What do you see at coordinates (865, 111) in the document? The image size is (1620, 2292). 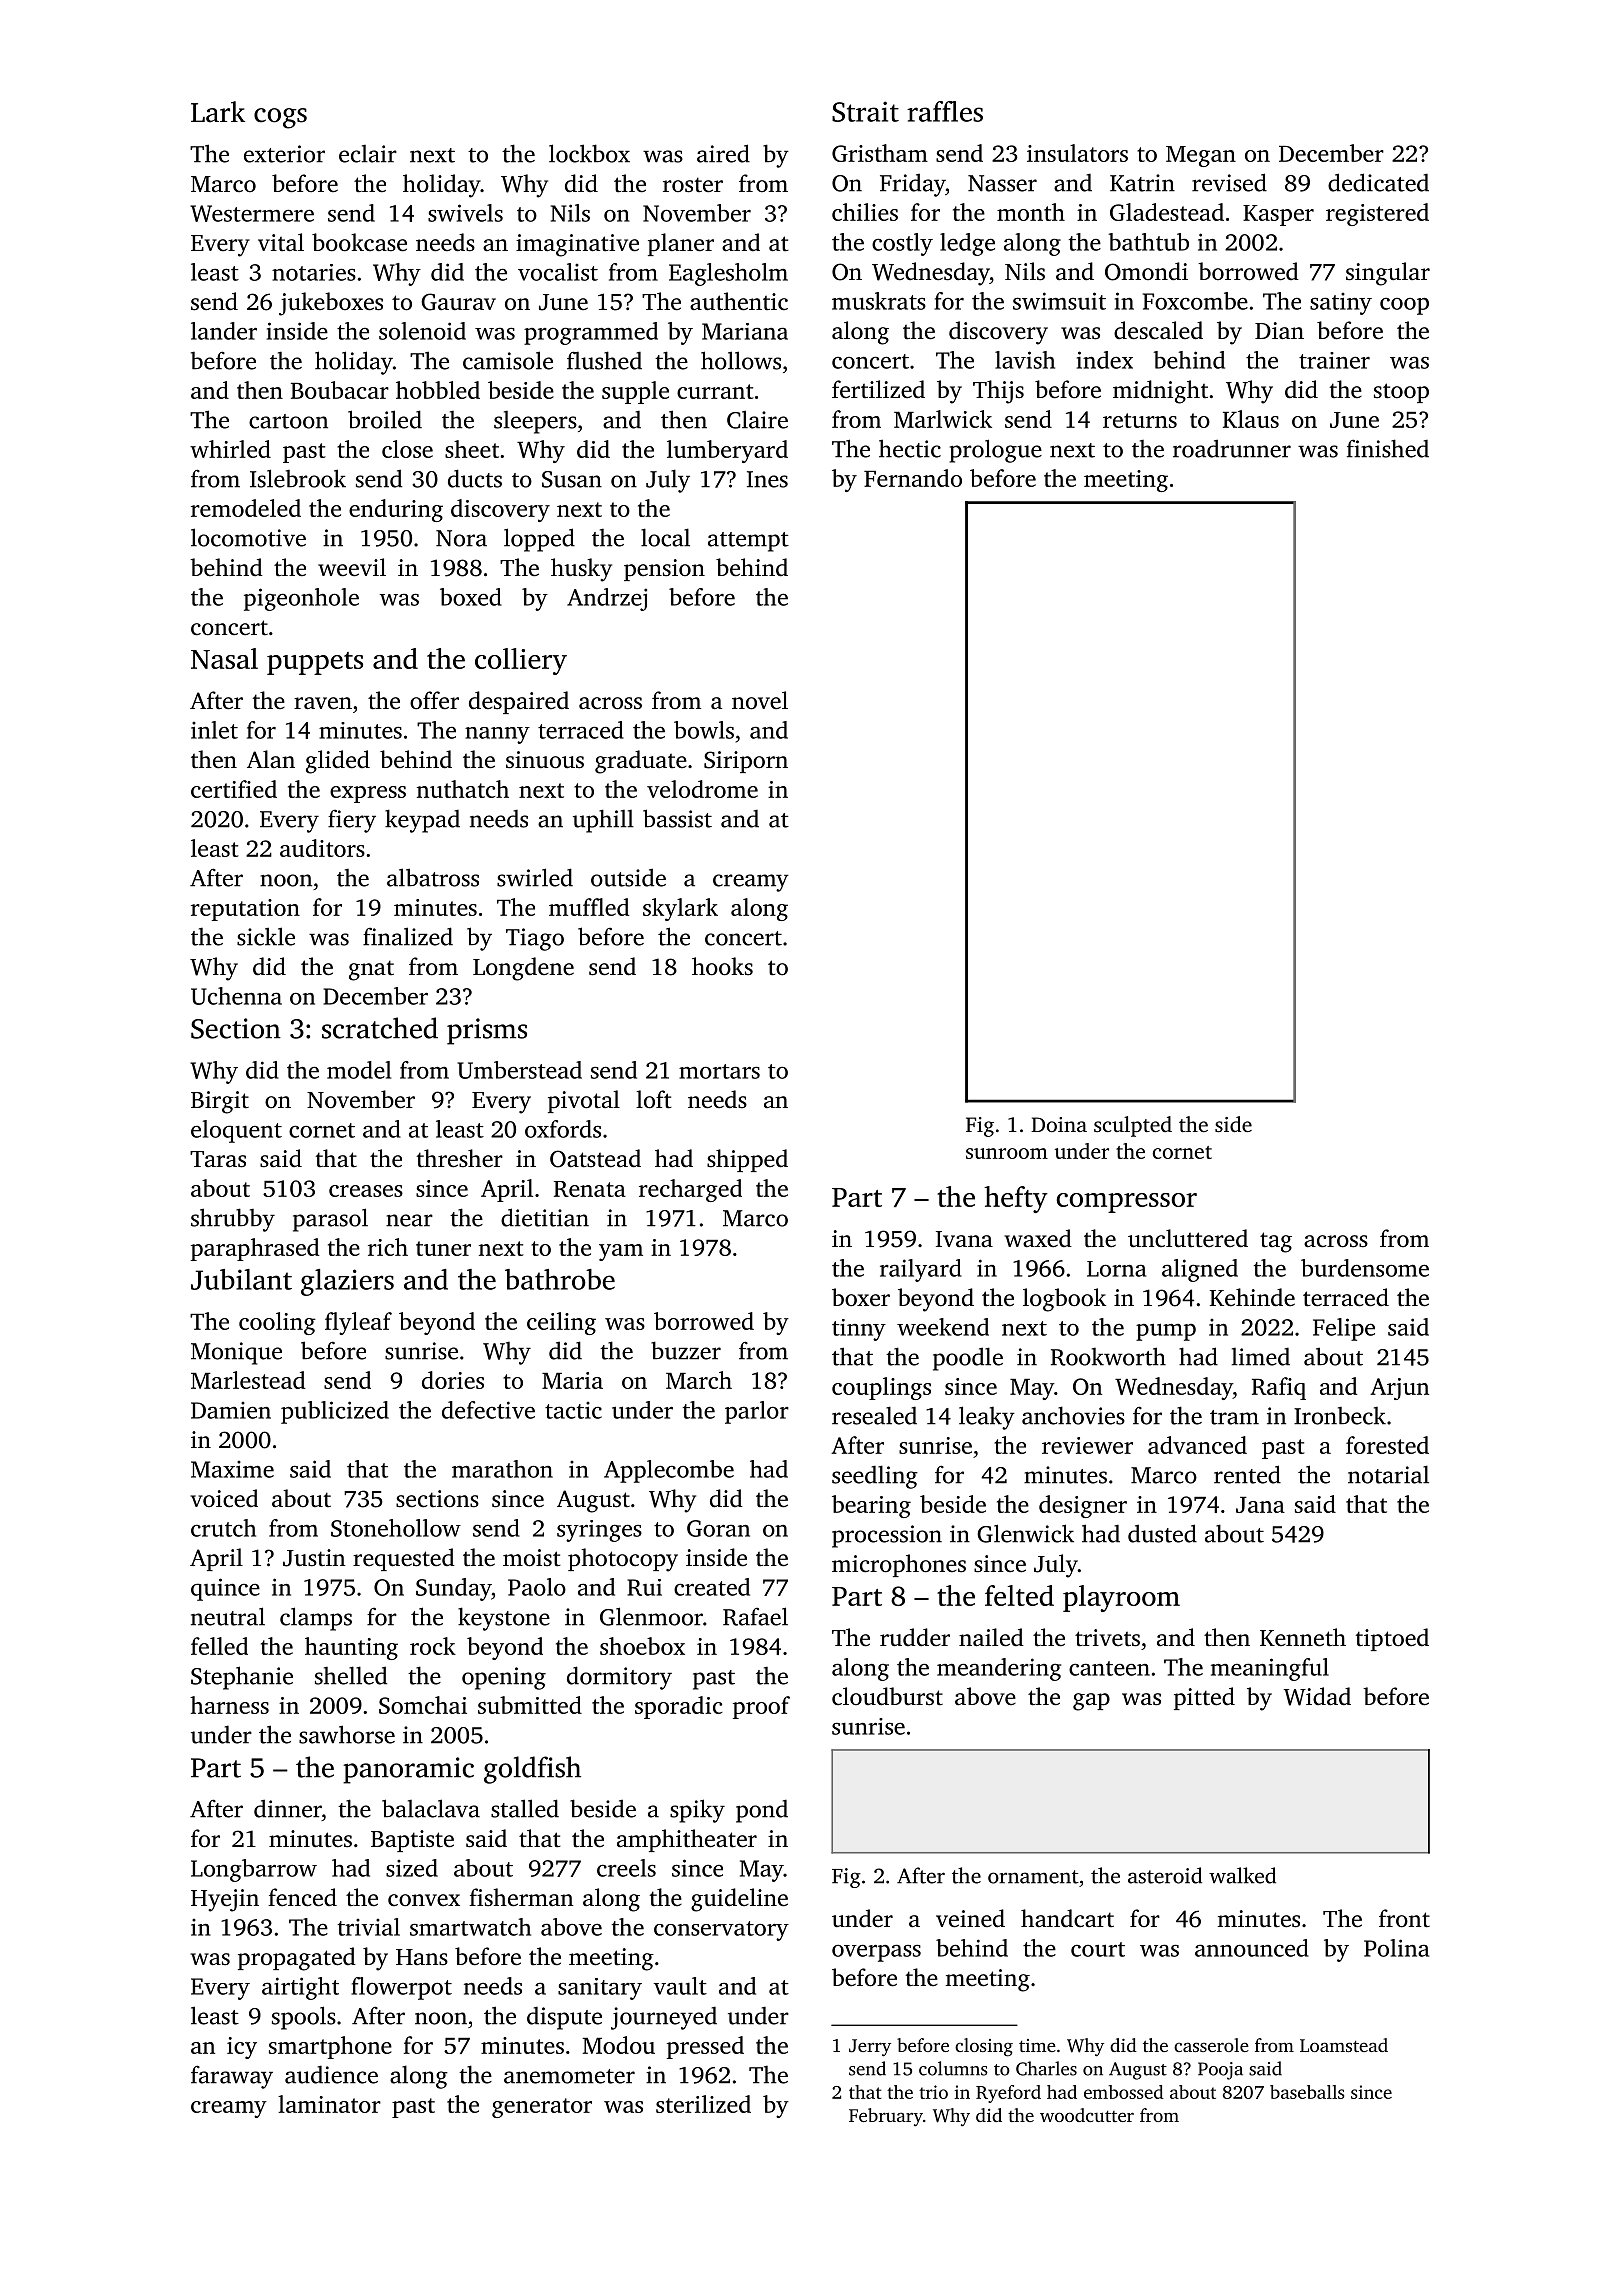 I see `Strait` at bounding box center [865, 111].
